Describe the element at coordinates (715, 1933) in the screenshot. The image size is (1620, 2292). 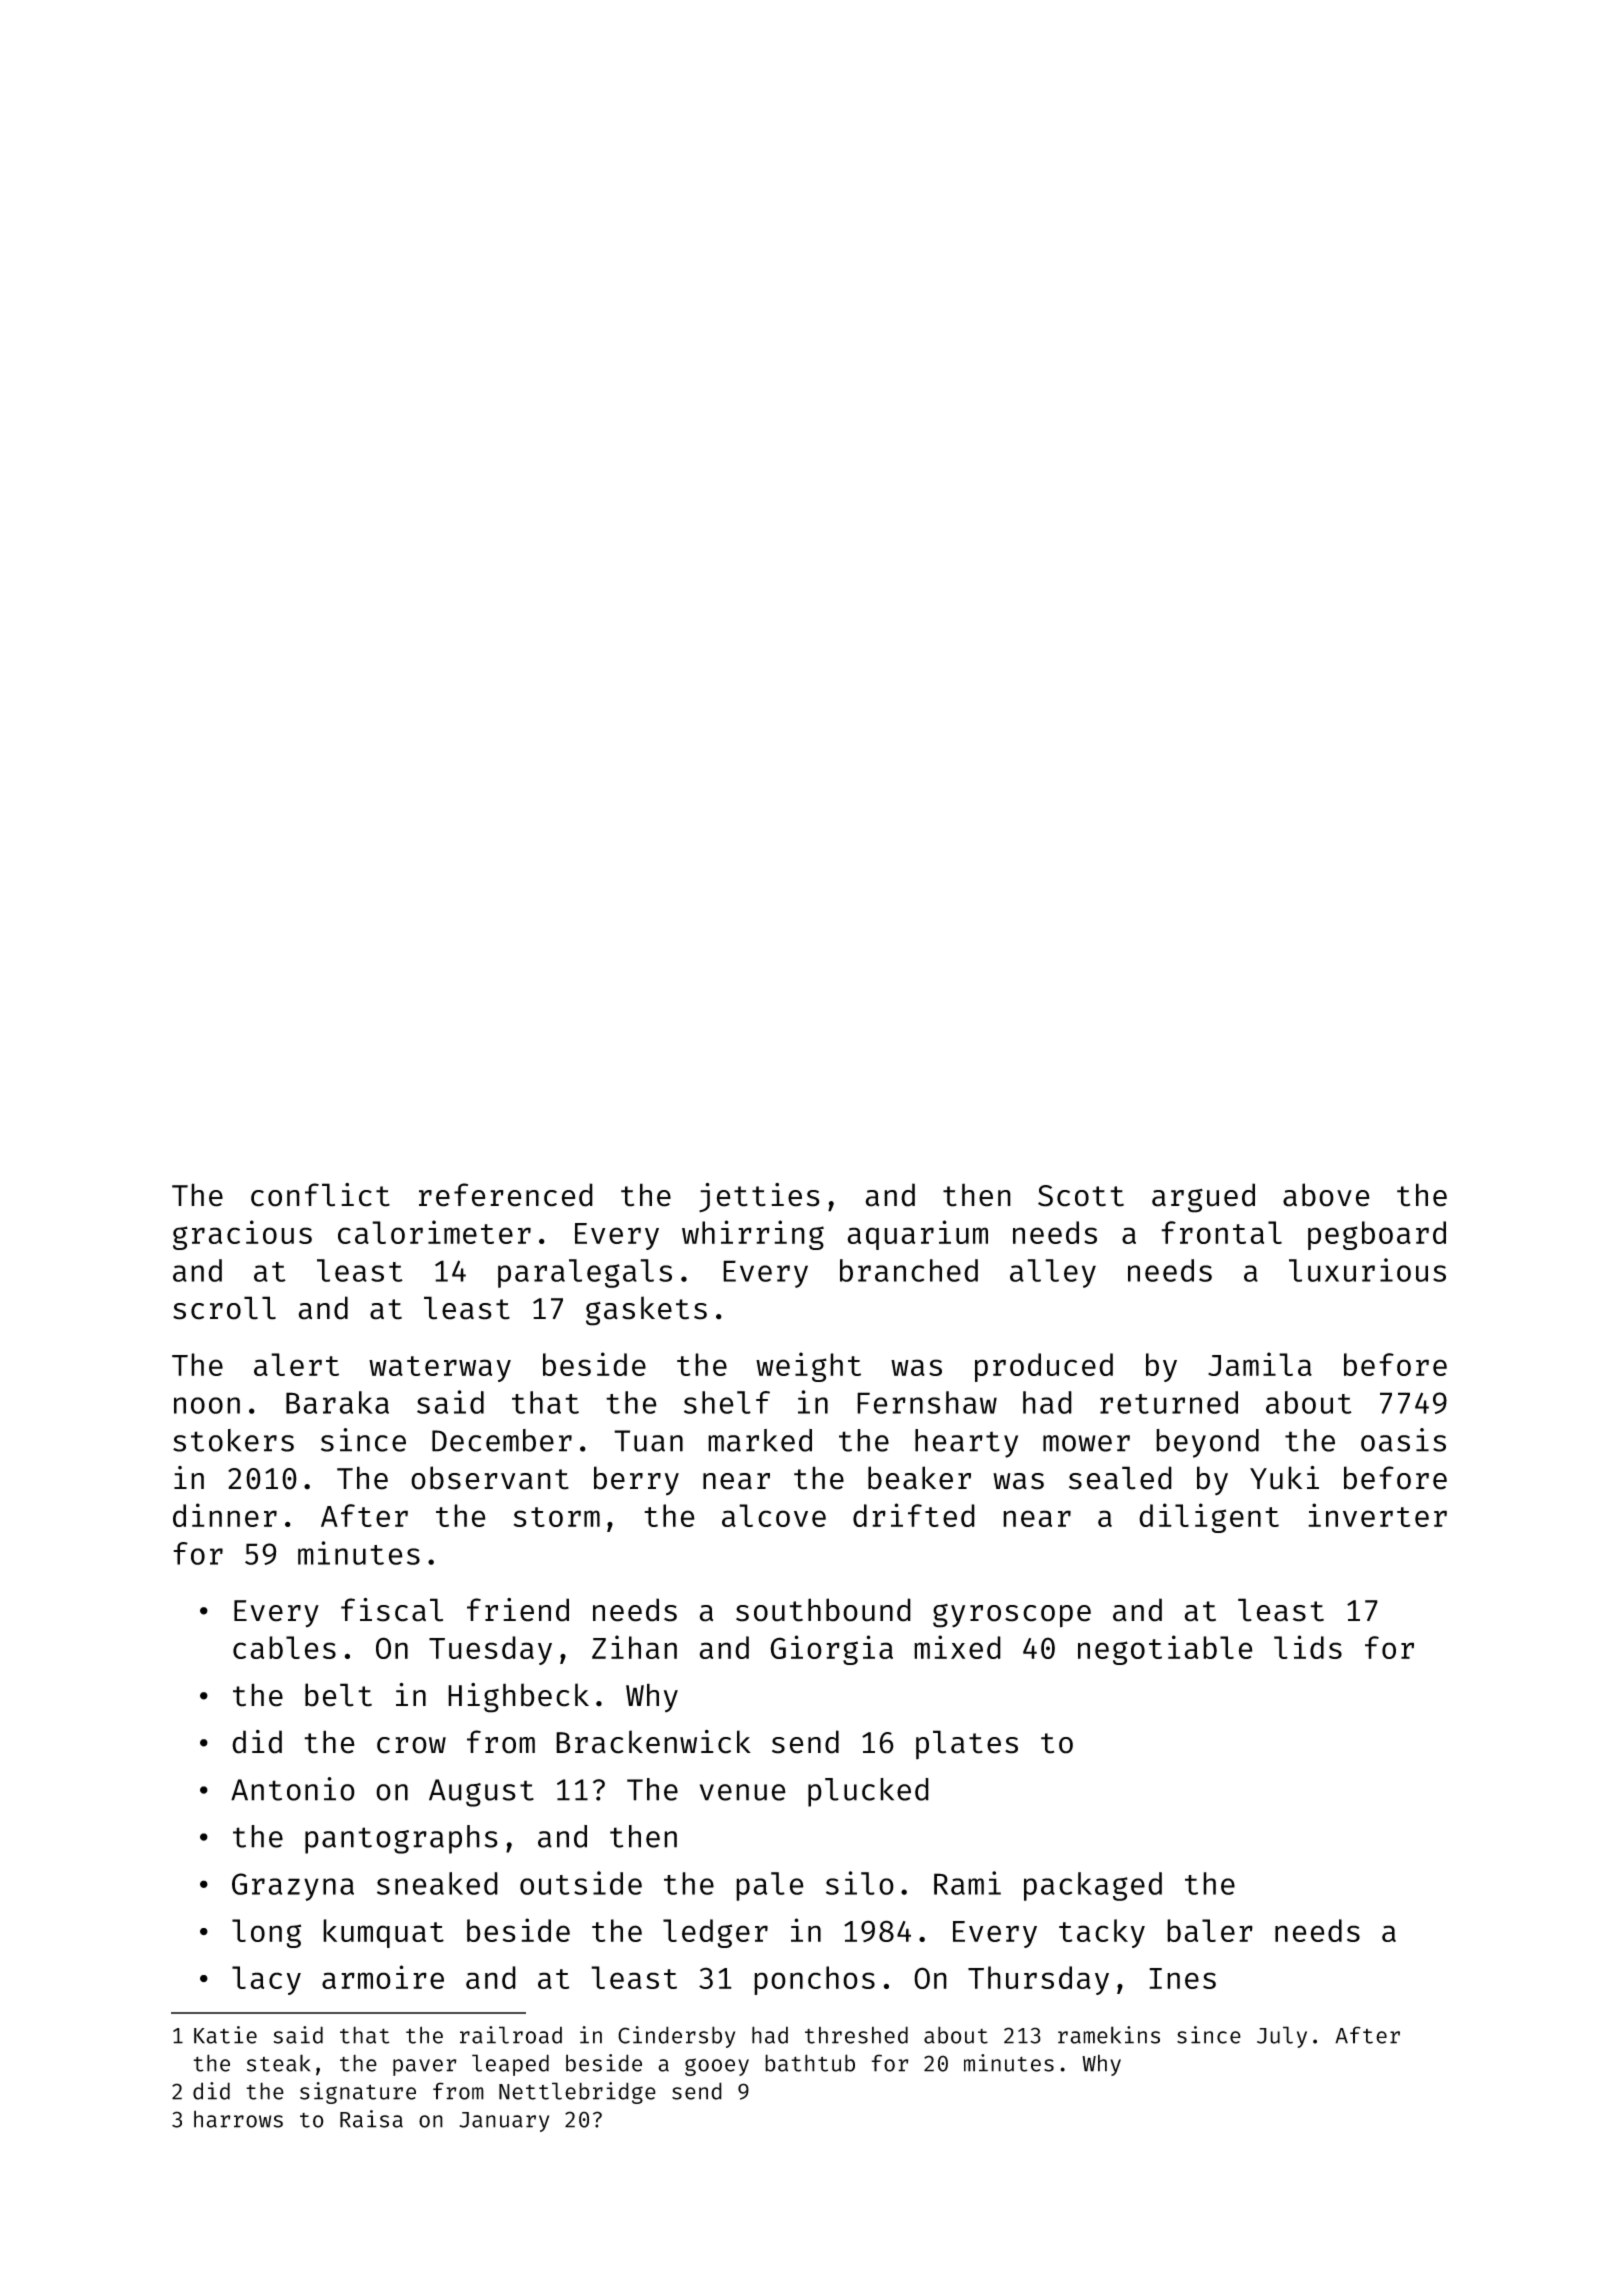
I see `ledger` at that location.
